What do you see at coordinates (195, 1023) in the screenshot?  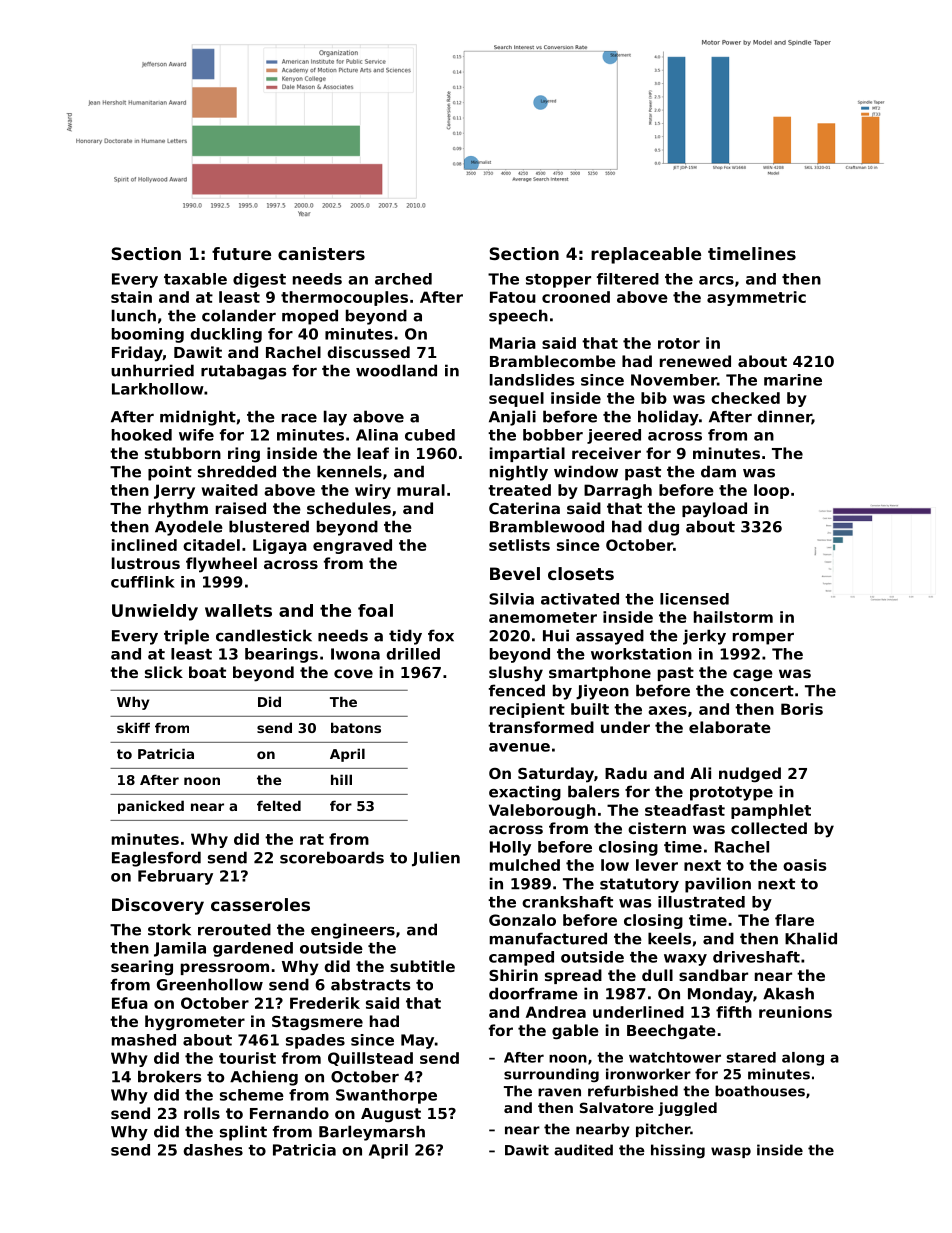 I see `hygrometer` at bounding box center [195, 1023].
